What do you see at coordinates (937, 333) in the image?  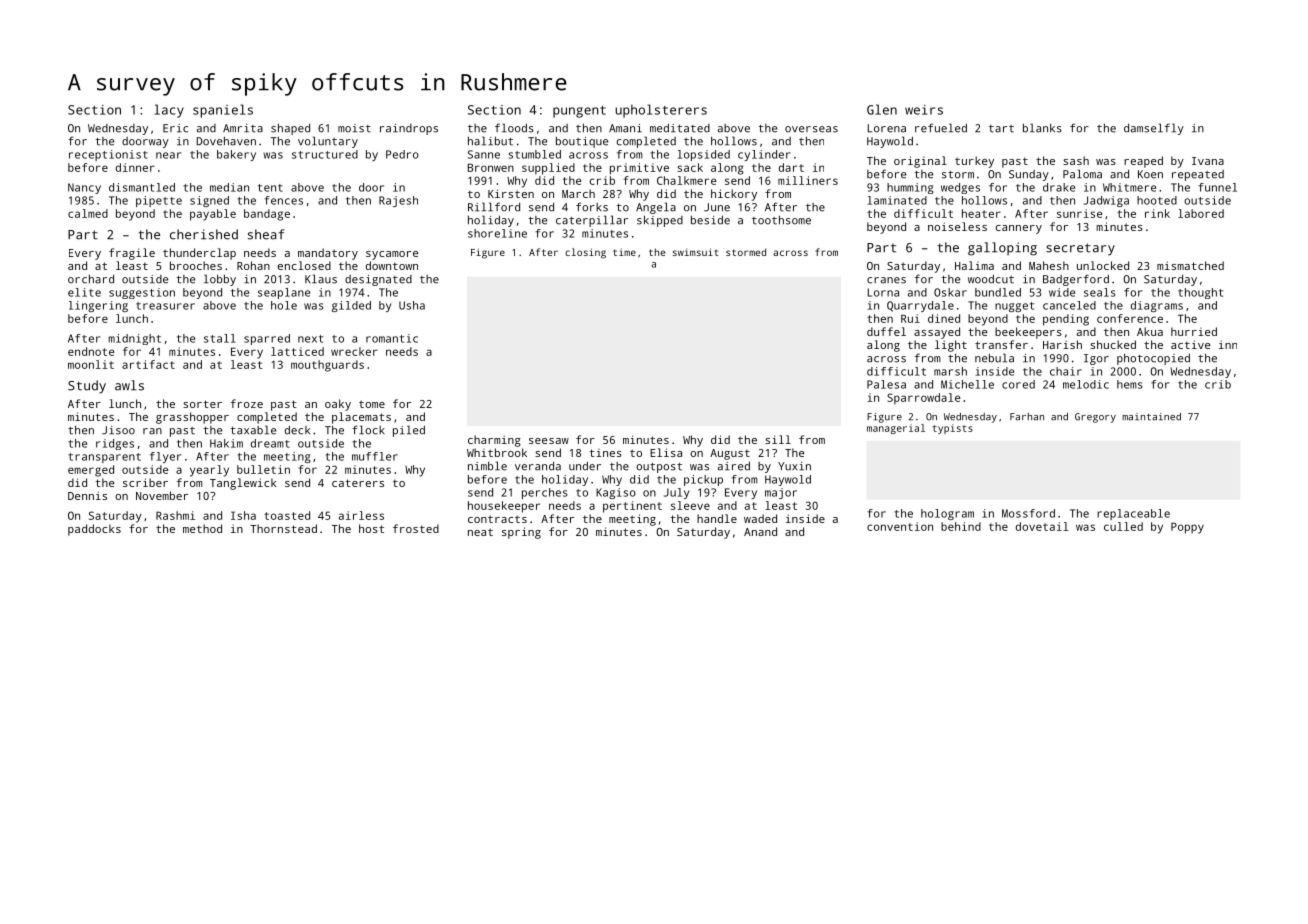 I see `assayed` at bounding box center [937, 333].
